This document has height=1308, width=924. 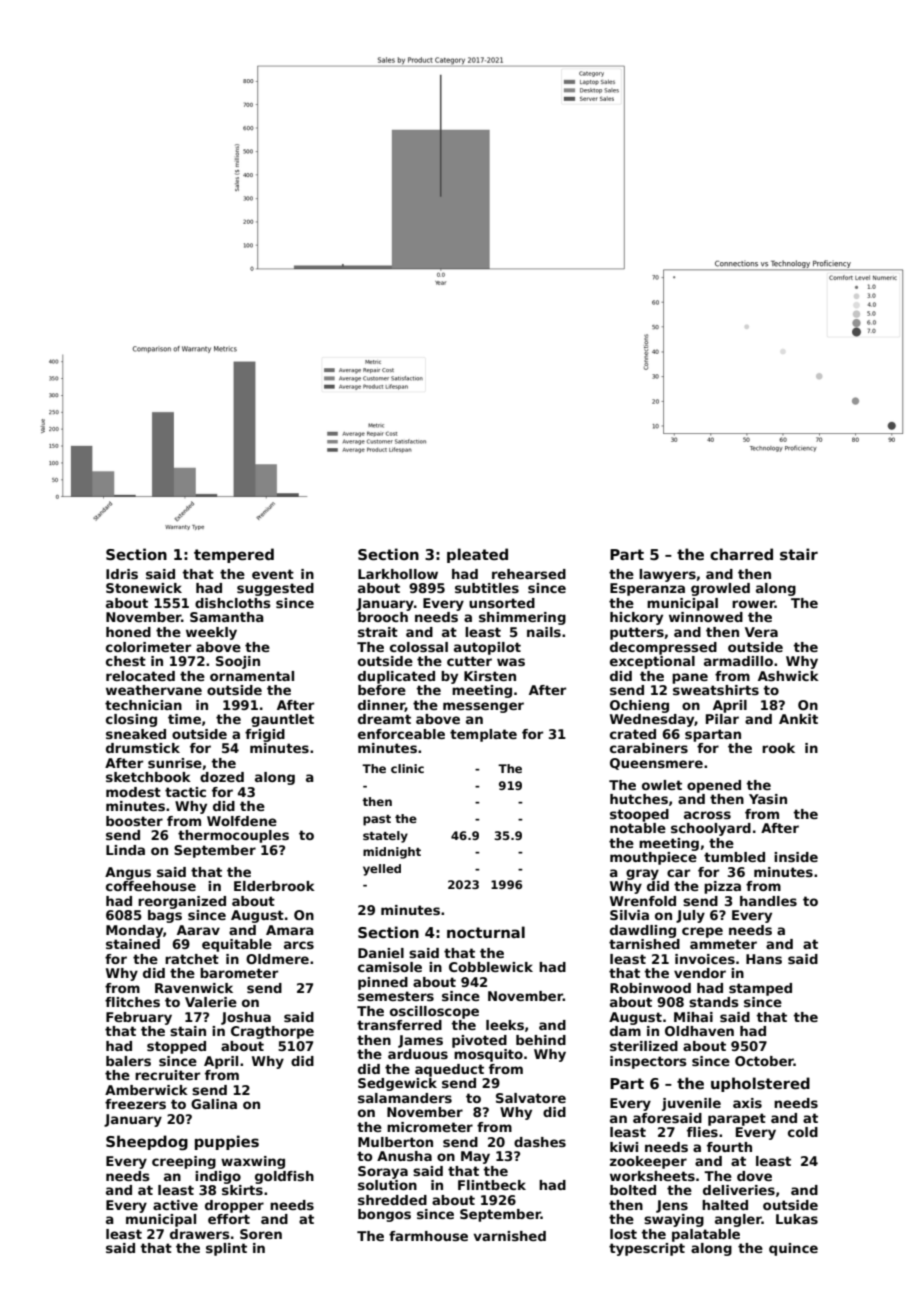 I want to click on splint, so click(x=226, y=1249).
